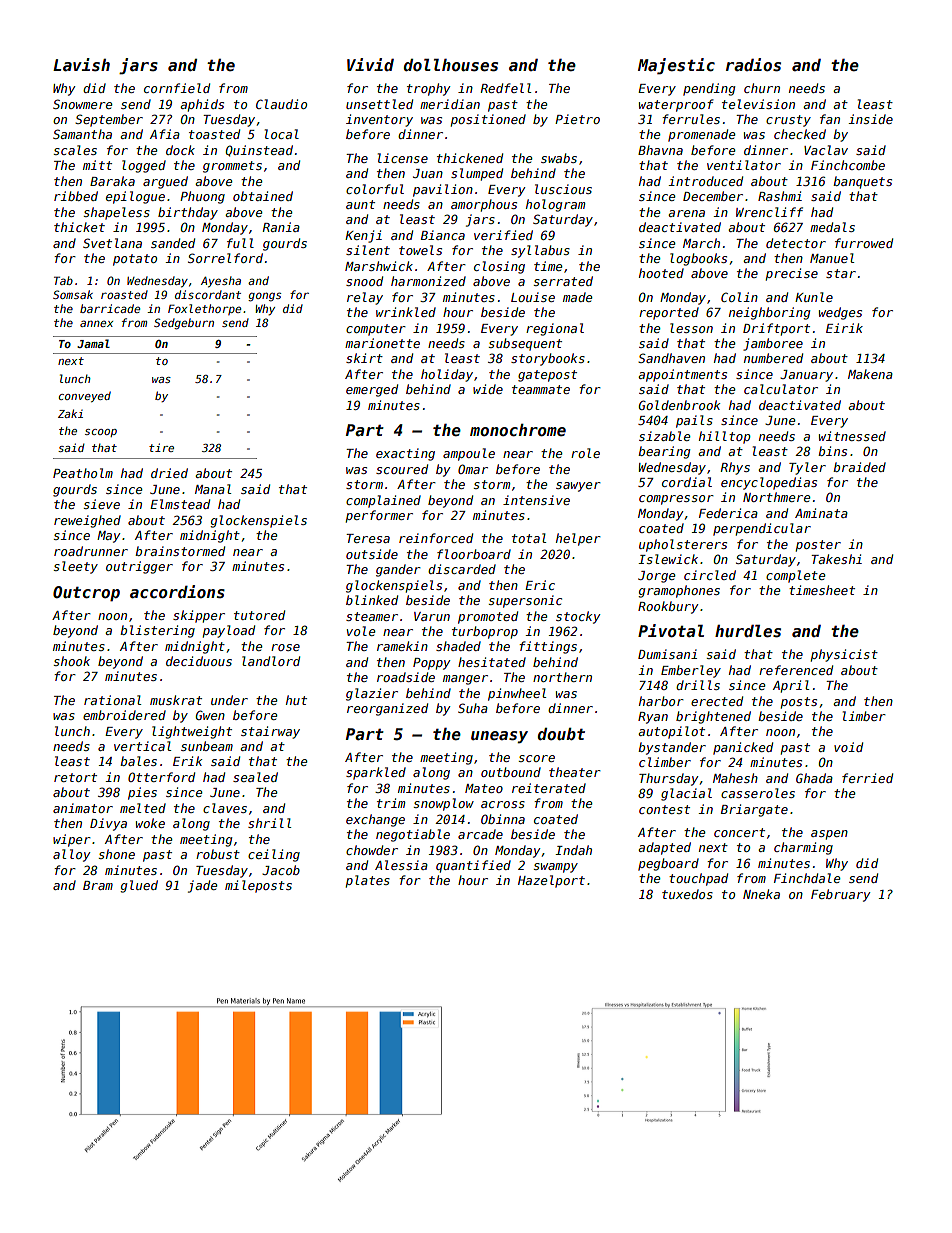 The height and width of the screenshot is (1233, 952). I want to click on Vivid, so click(370, 64).
